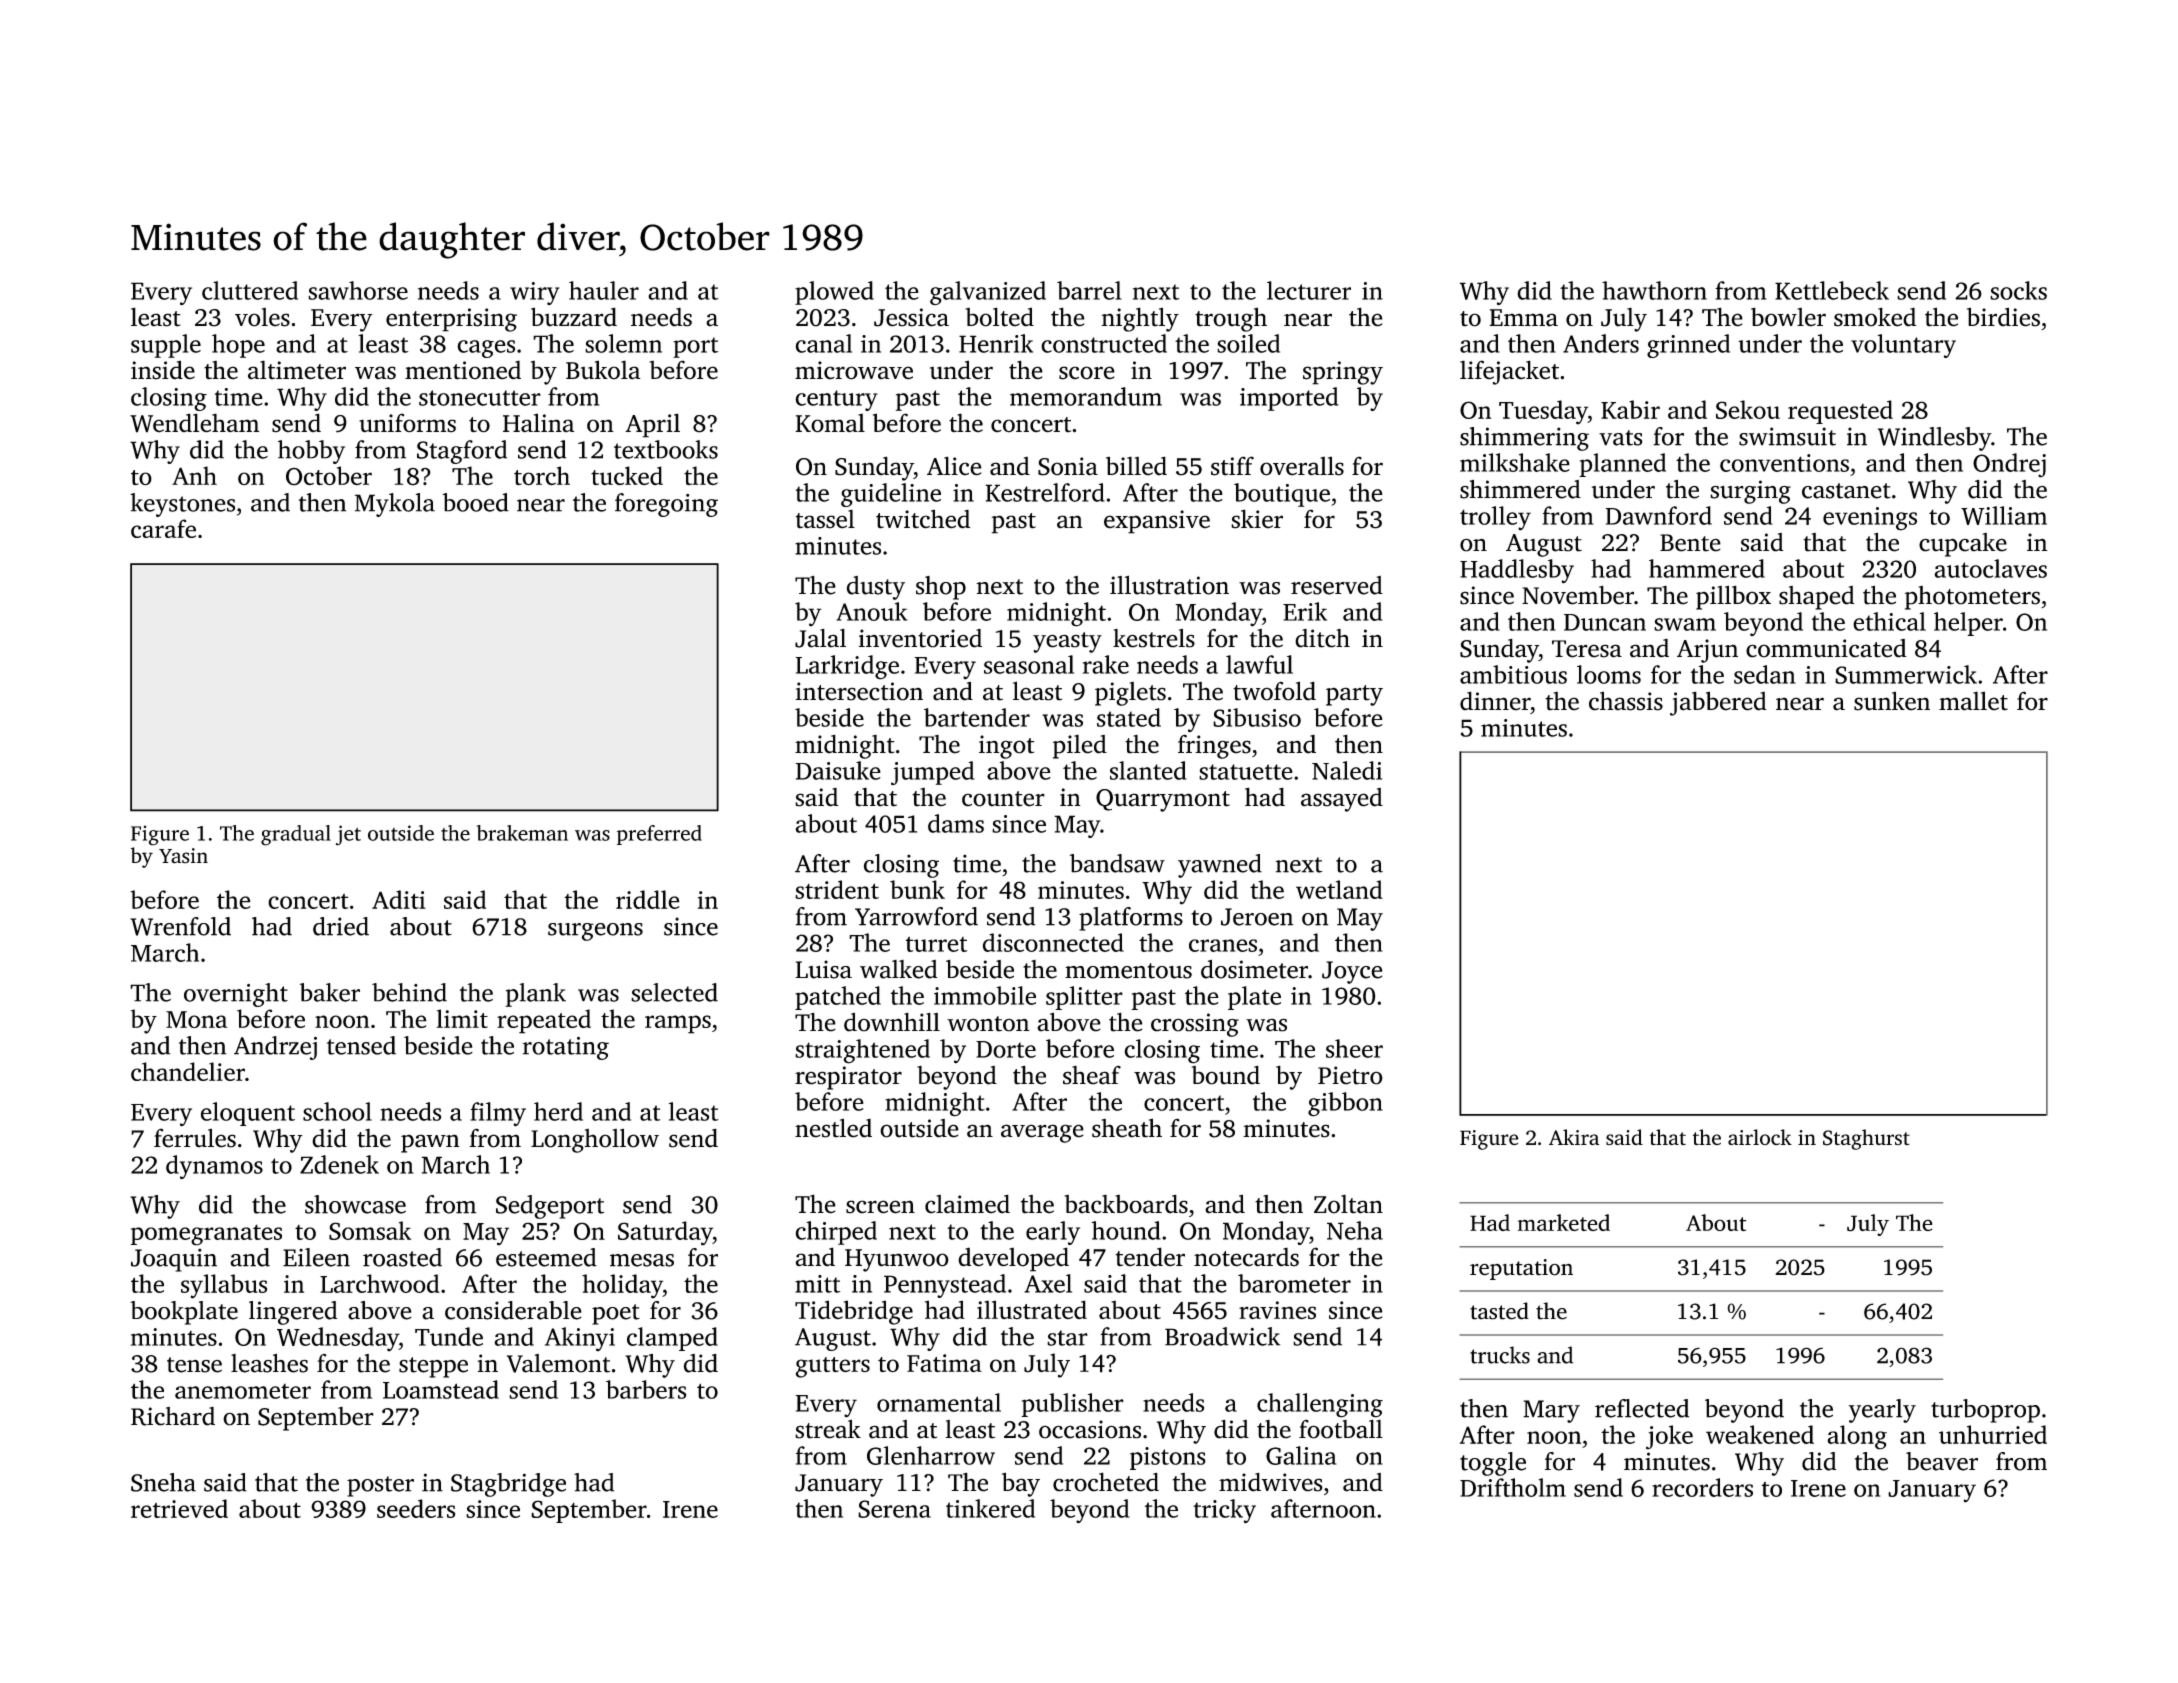 The image size is (2178, 1683). I want to click on Joyce, so click(1352, 972).
